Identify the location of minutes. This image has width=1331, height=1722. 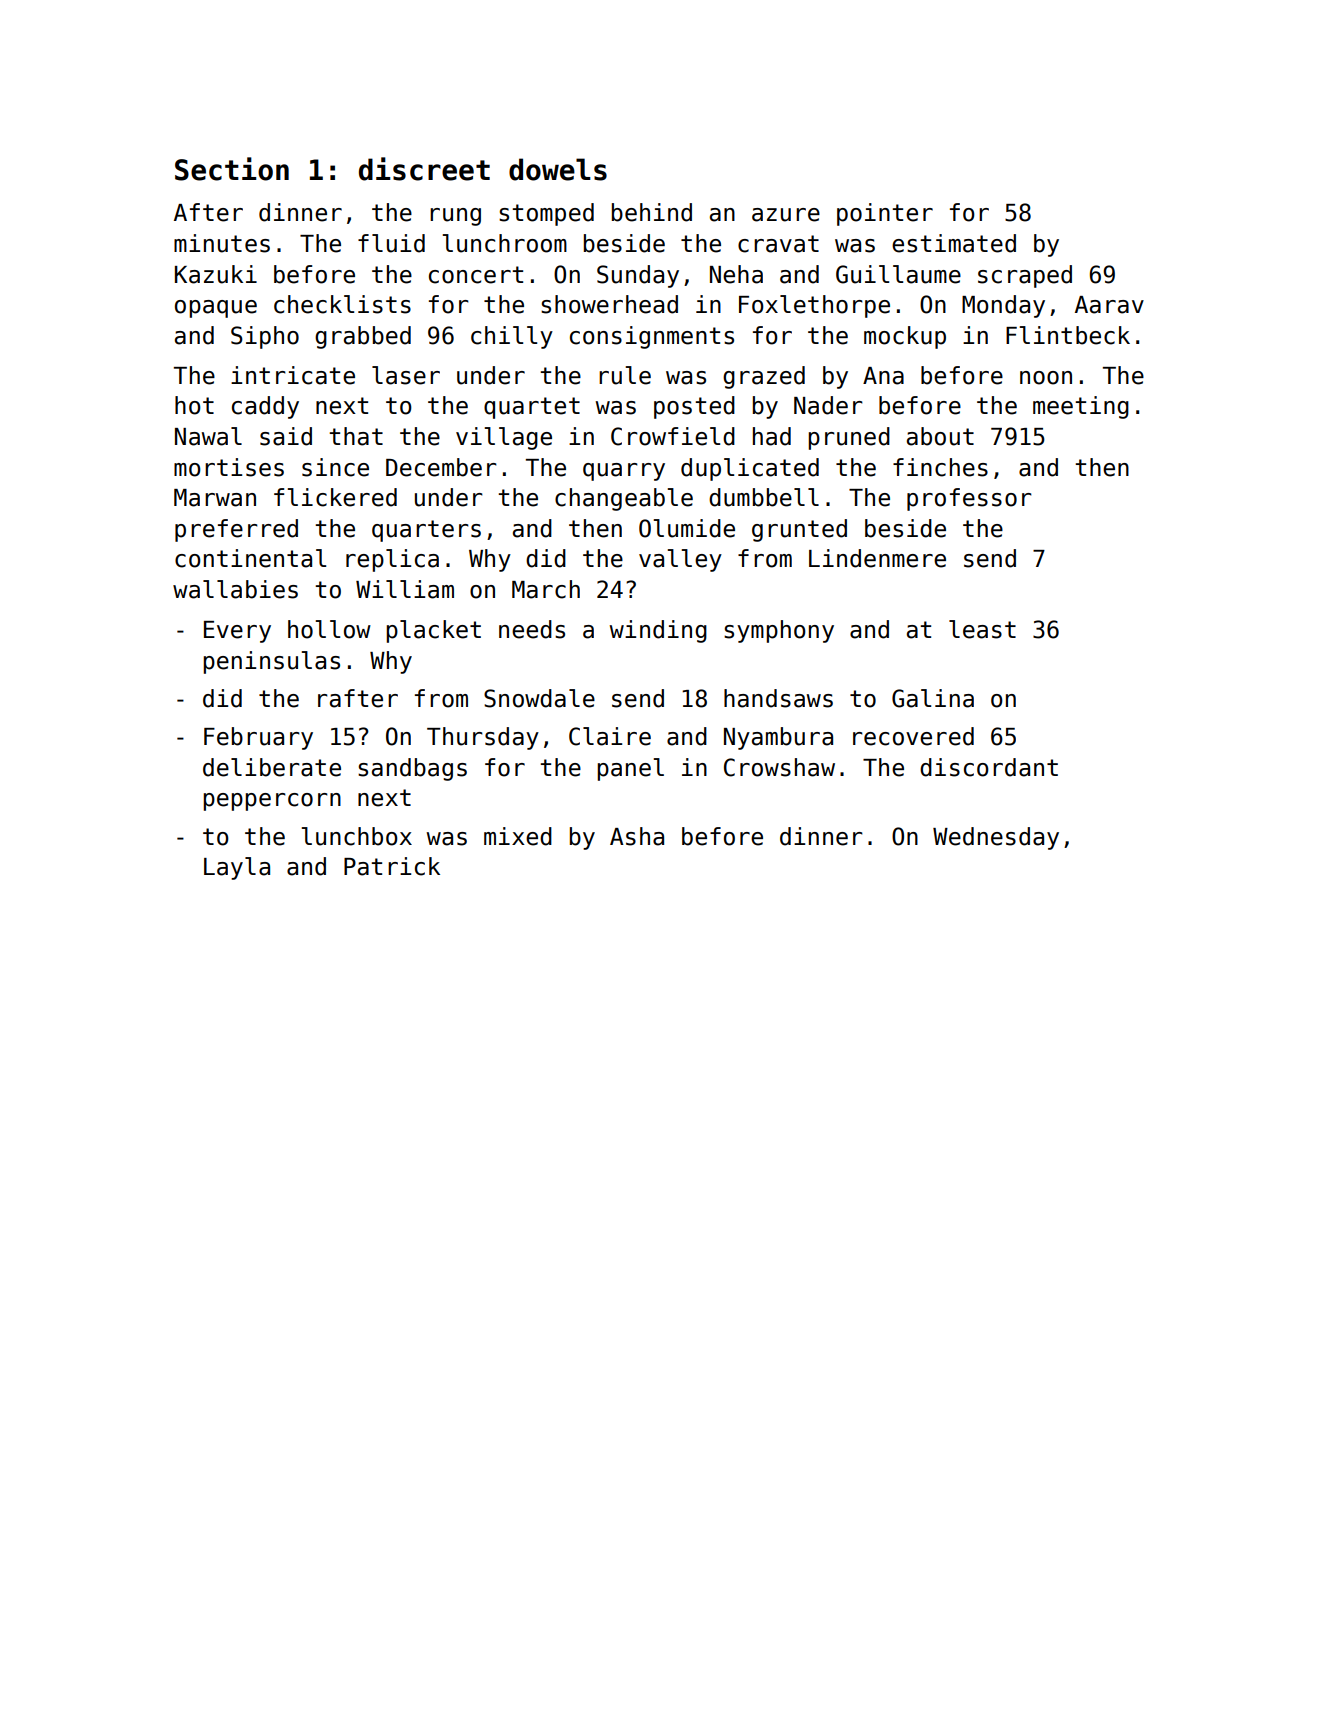
(222, 243).
